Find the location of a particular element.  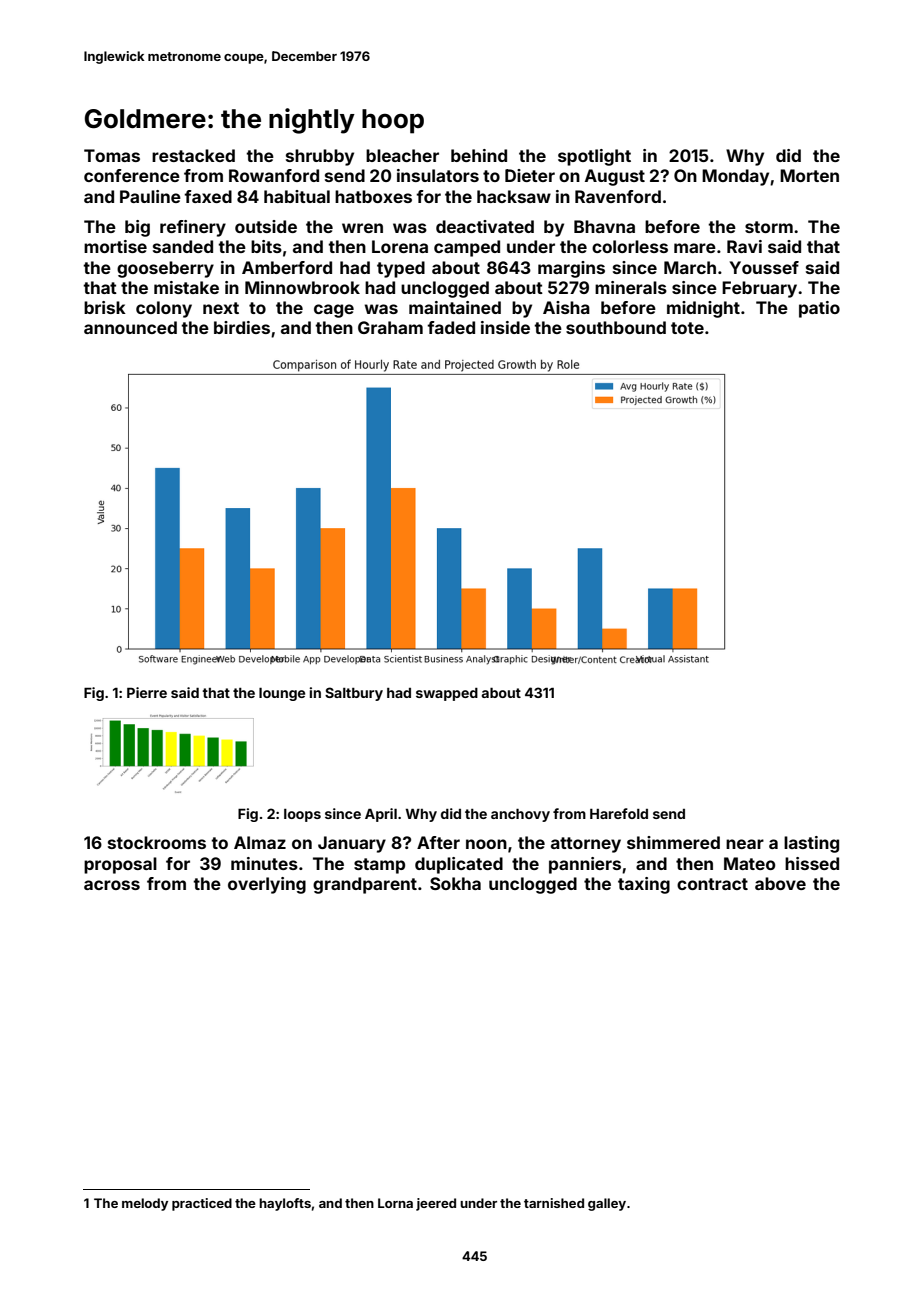

near is located at coordinates (745, 844).
